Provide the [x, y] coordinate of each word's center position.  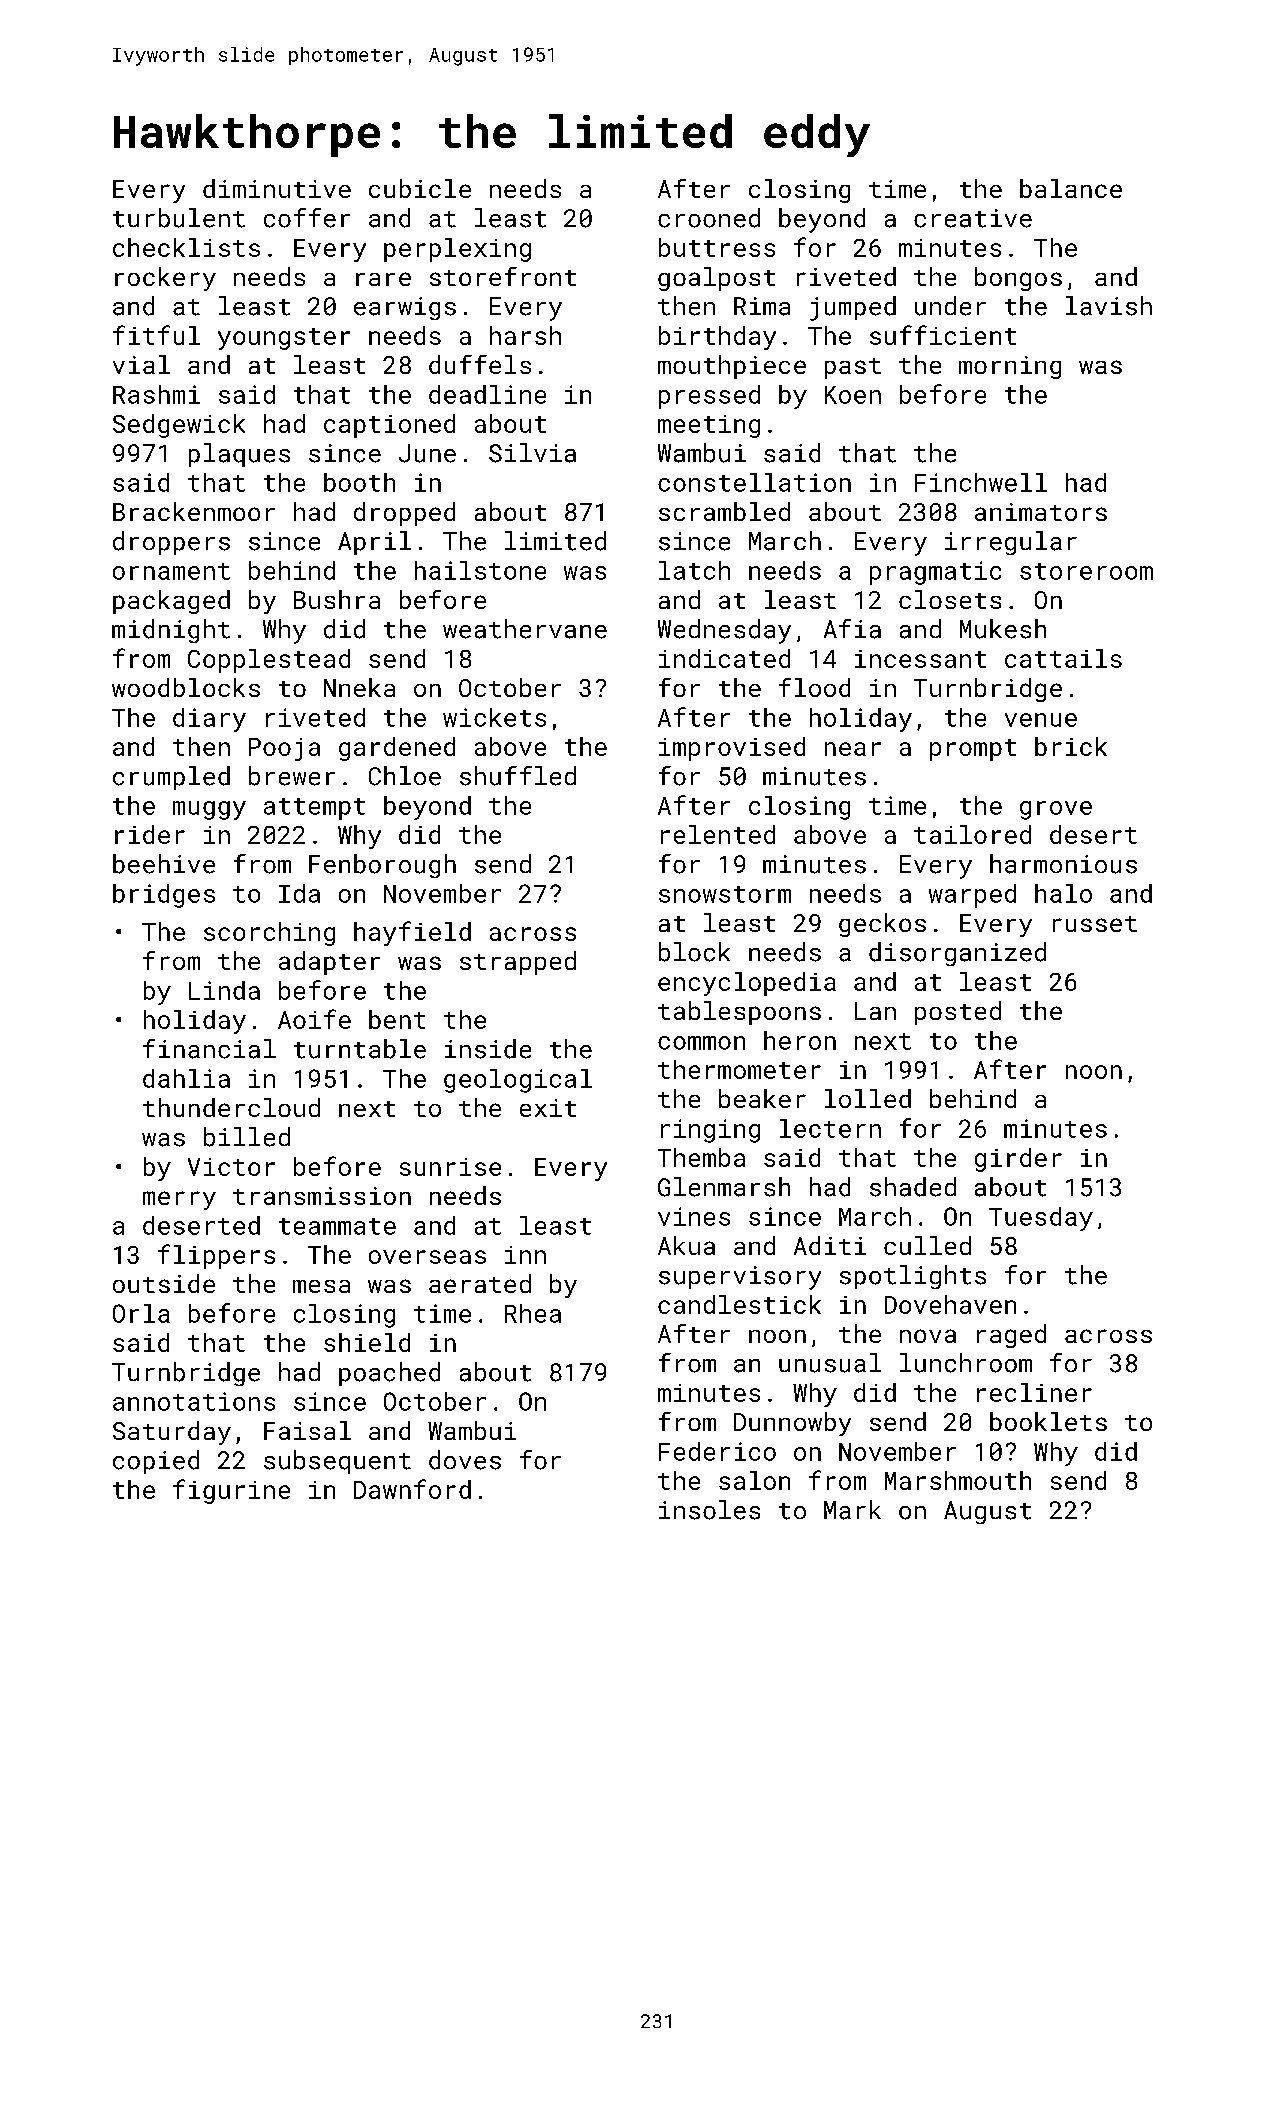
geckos [882, 925]
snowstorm [725, 894]
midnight [171, 631]
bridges [164, 896]
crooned [709, 218]
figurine [231, 1491]
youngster [284, 339]
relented [718, 834]
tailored [972, 834]
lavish [1109, 306]
